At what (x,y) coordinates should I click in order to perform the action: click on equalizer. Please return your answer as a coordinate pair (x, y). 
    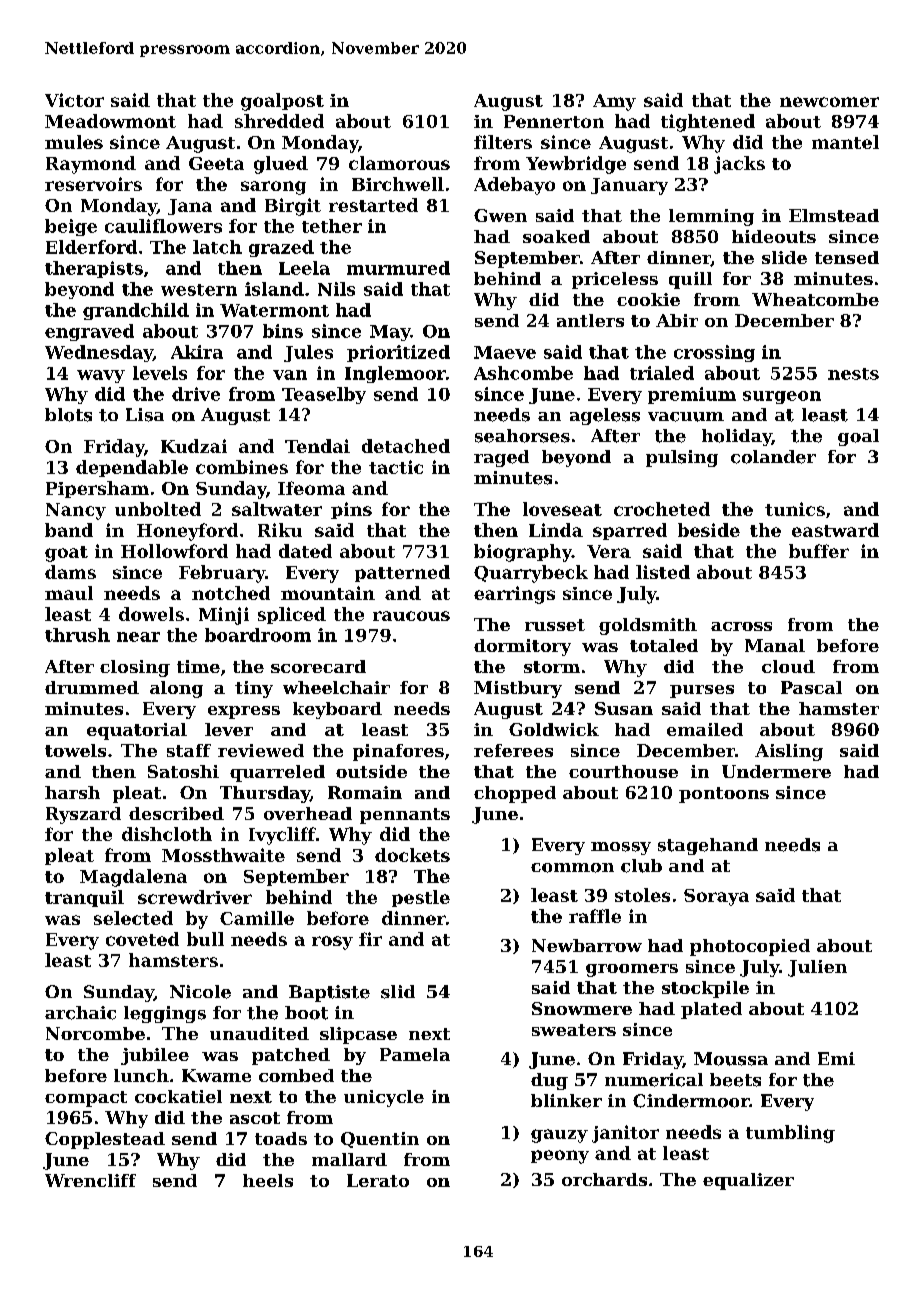
    Looking at the image, I should click on (748, 1181).
